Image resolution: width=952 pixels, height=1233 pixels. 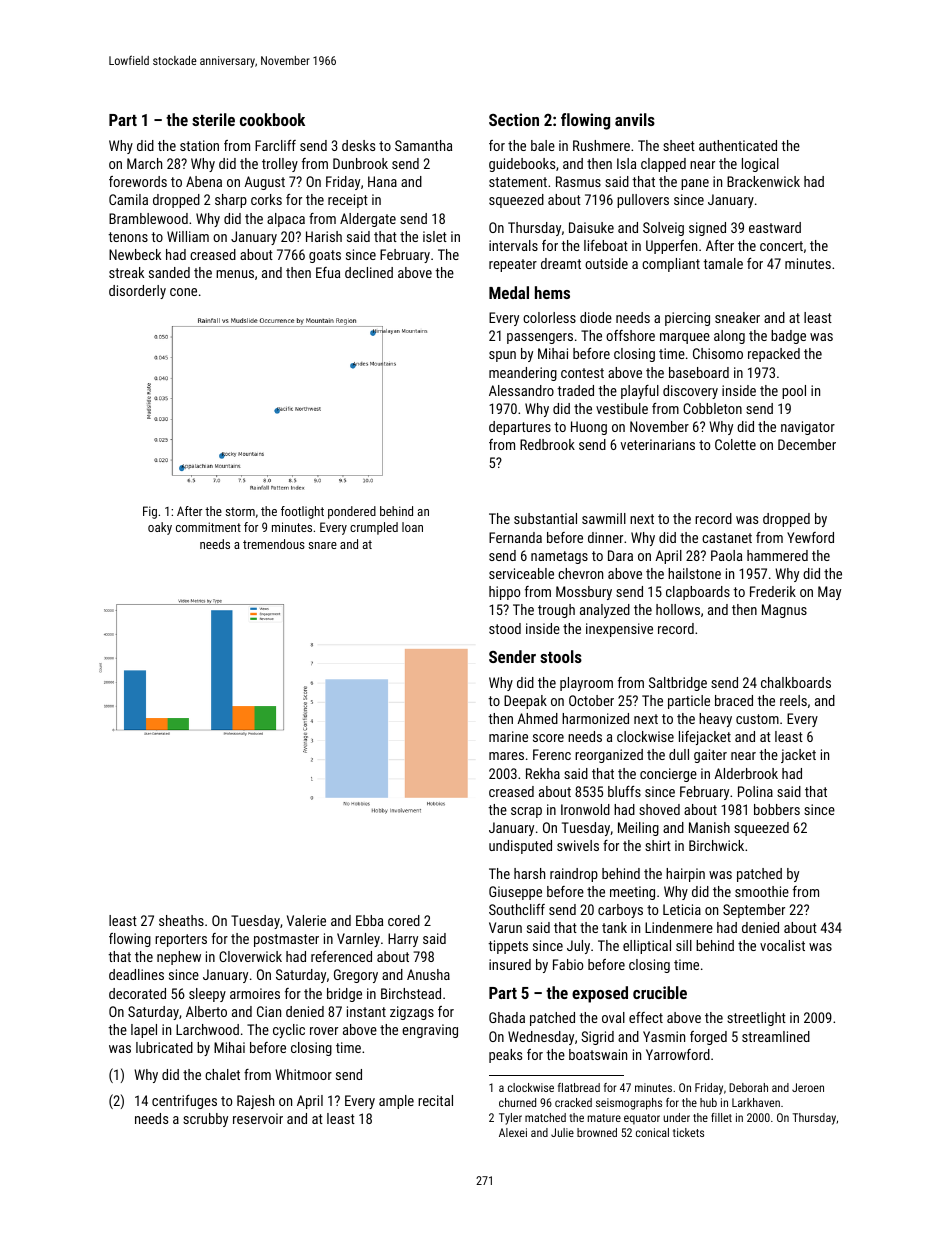 I want to click on sterile, so click(x=213, y=119).
